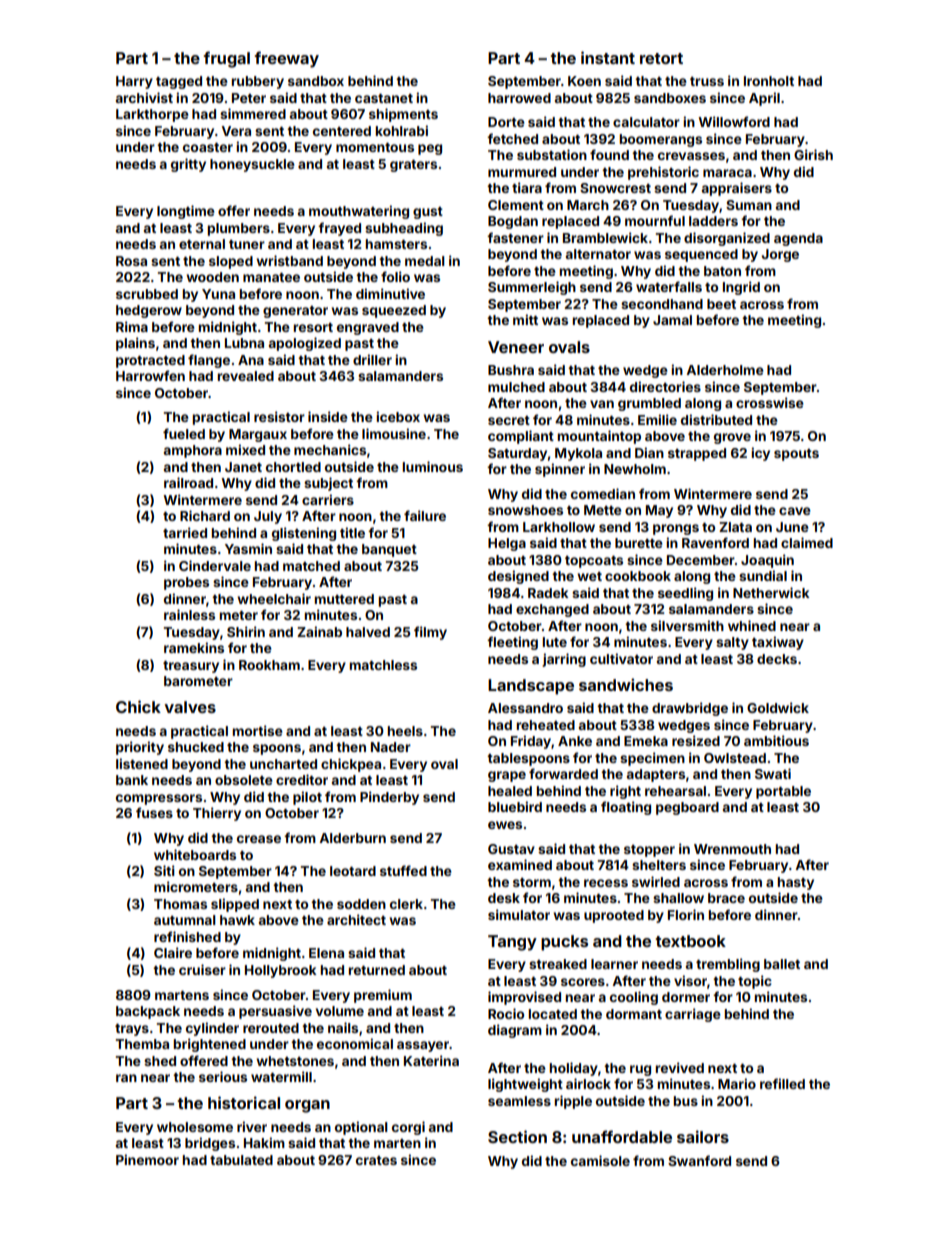 Image resolution: width=952 pixels, height=1233 pixels. I want to click on mitt, so click(525, 319).
